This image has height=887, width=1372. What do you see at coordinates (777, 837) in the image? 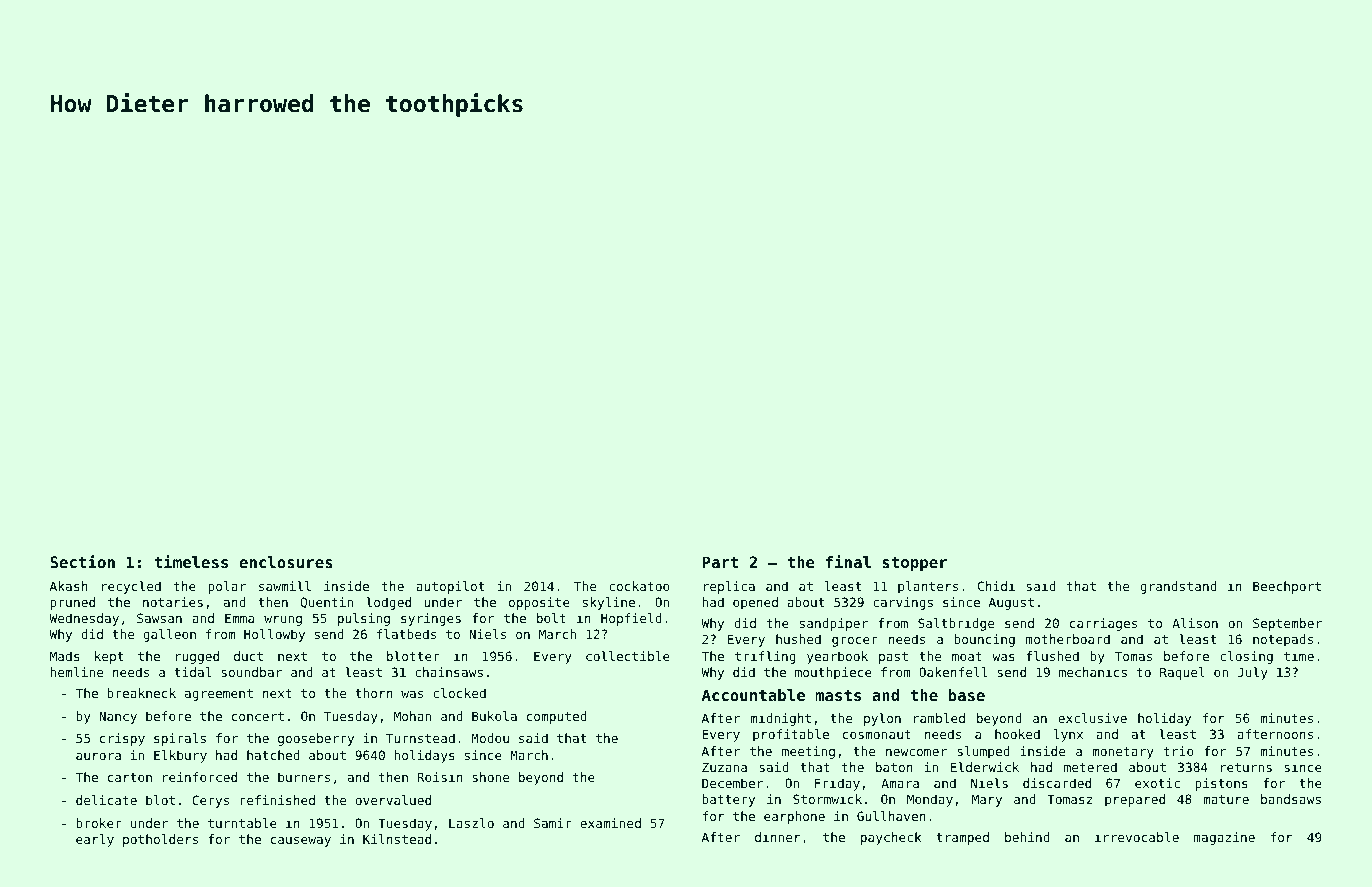
I see `dinner` at bounding box center [777, 837].
